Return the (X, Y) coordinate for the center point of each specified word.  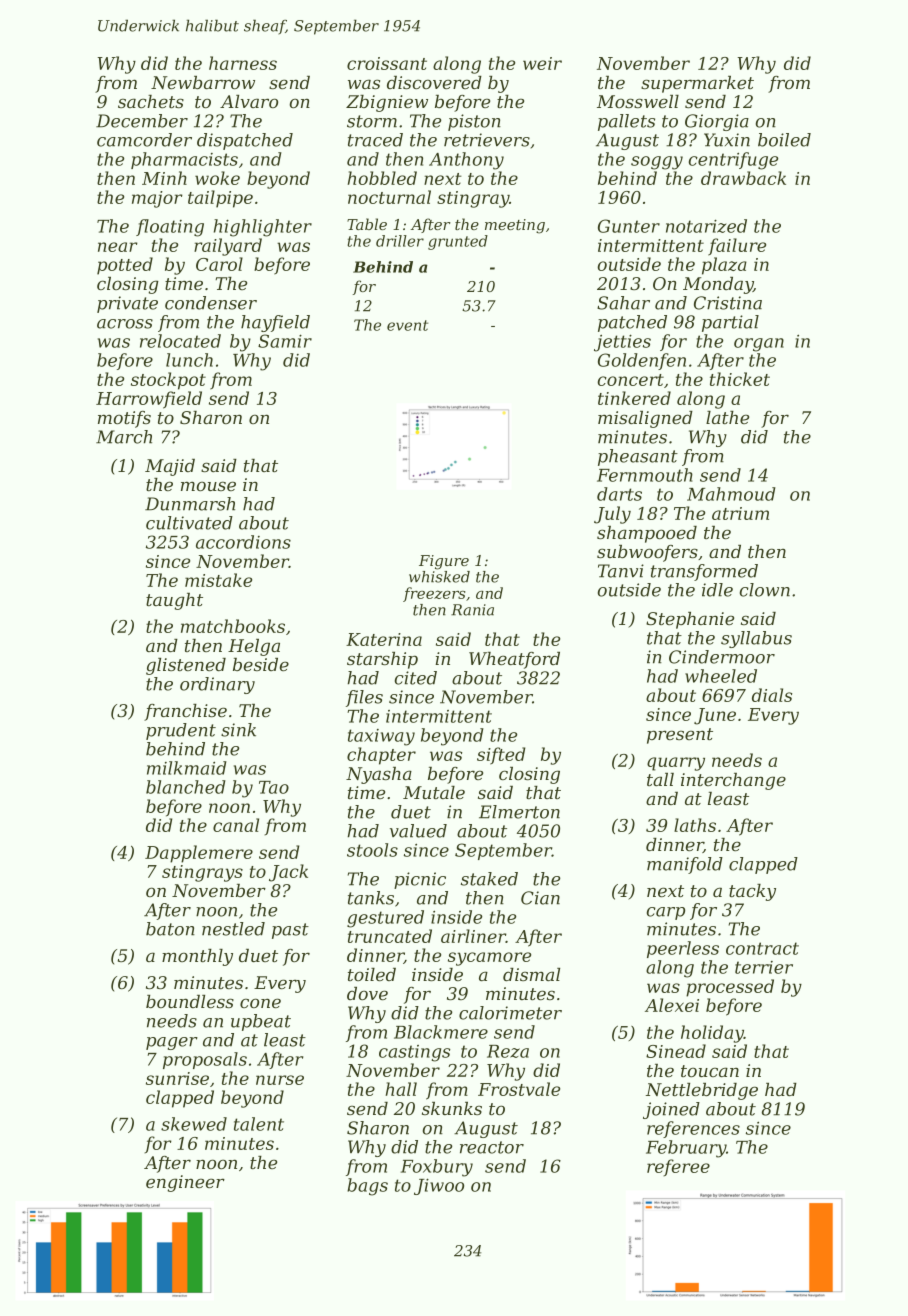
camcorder (144, 140)
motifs (124, 419)
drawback (743, 178)
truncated (390, 936)
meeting (515, 226)
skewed (194, 1124)
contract (762, 948)
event (407, 325)
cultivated (189, 523)
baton (170, 929)
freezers (434, 594)
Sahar (623, 303)
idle (717, 590)
